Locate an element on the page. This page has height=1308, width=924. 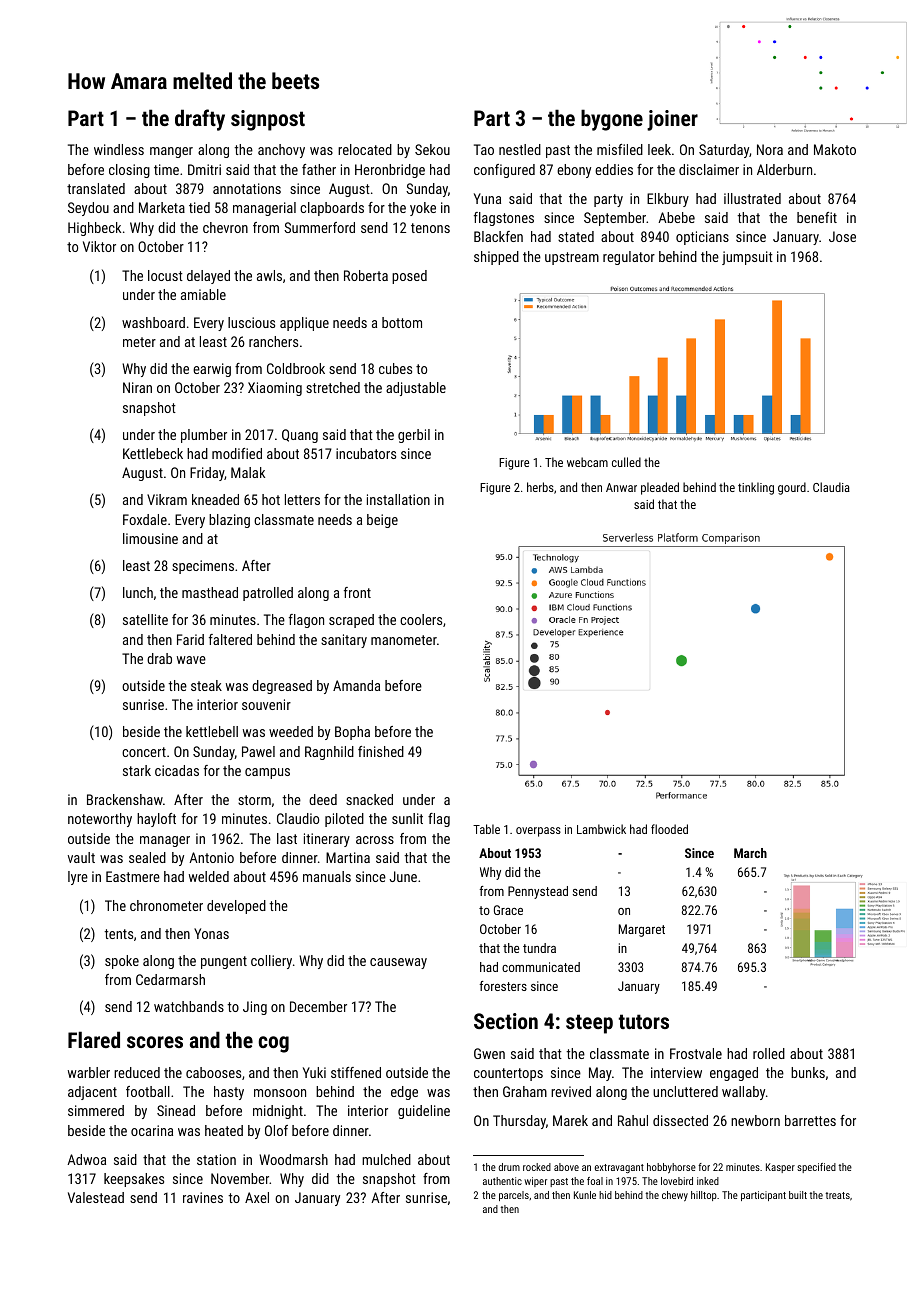
Viktor is located at coordinates (99, 246).
